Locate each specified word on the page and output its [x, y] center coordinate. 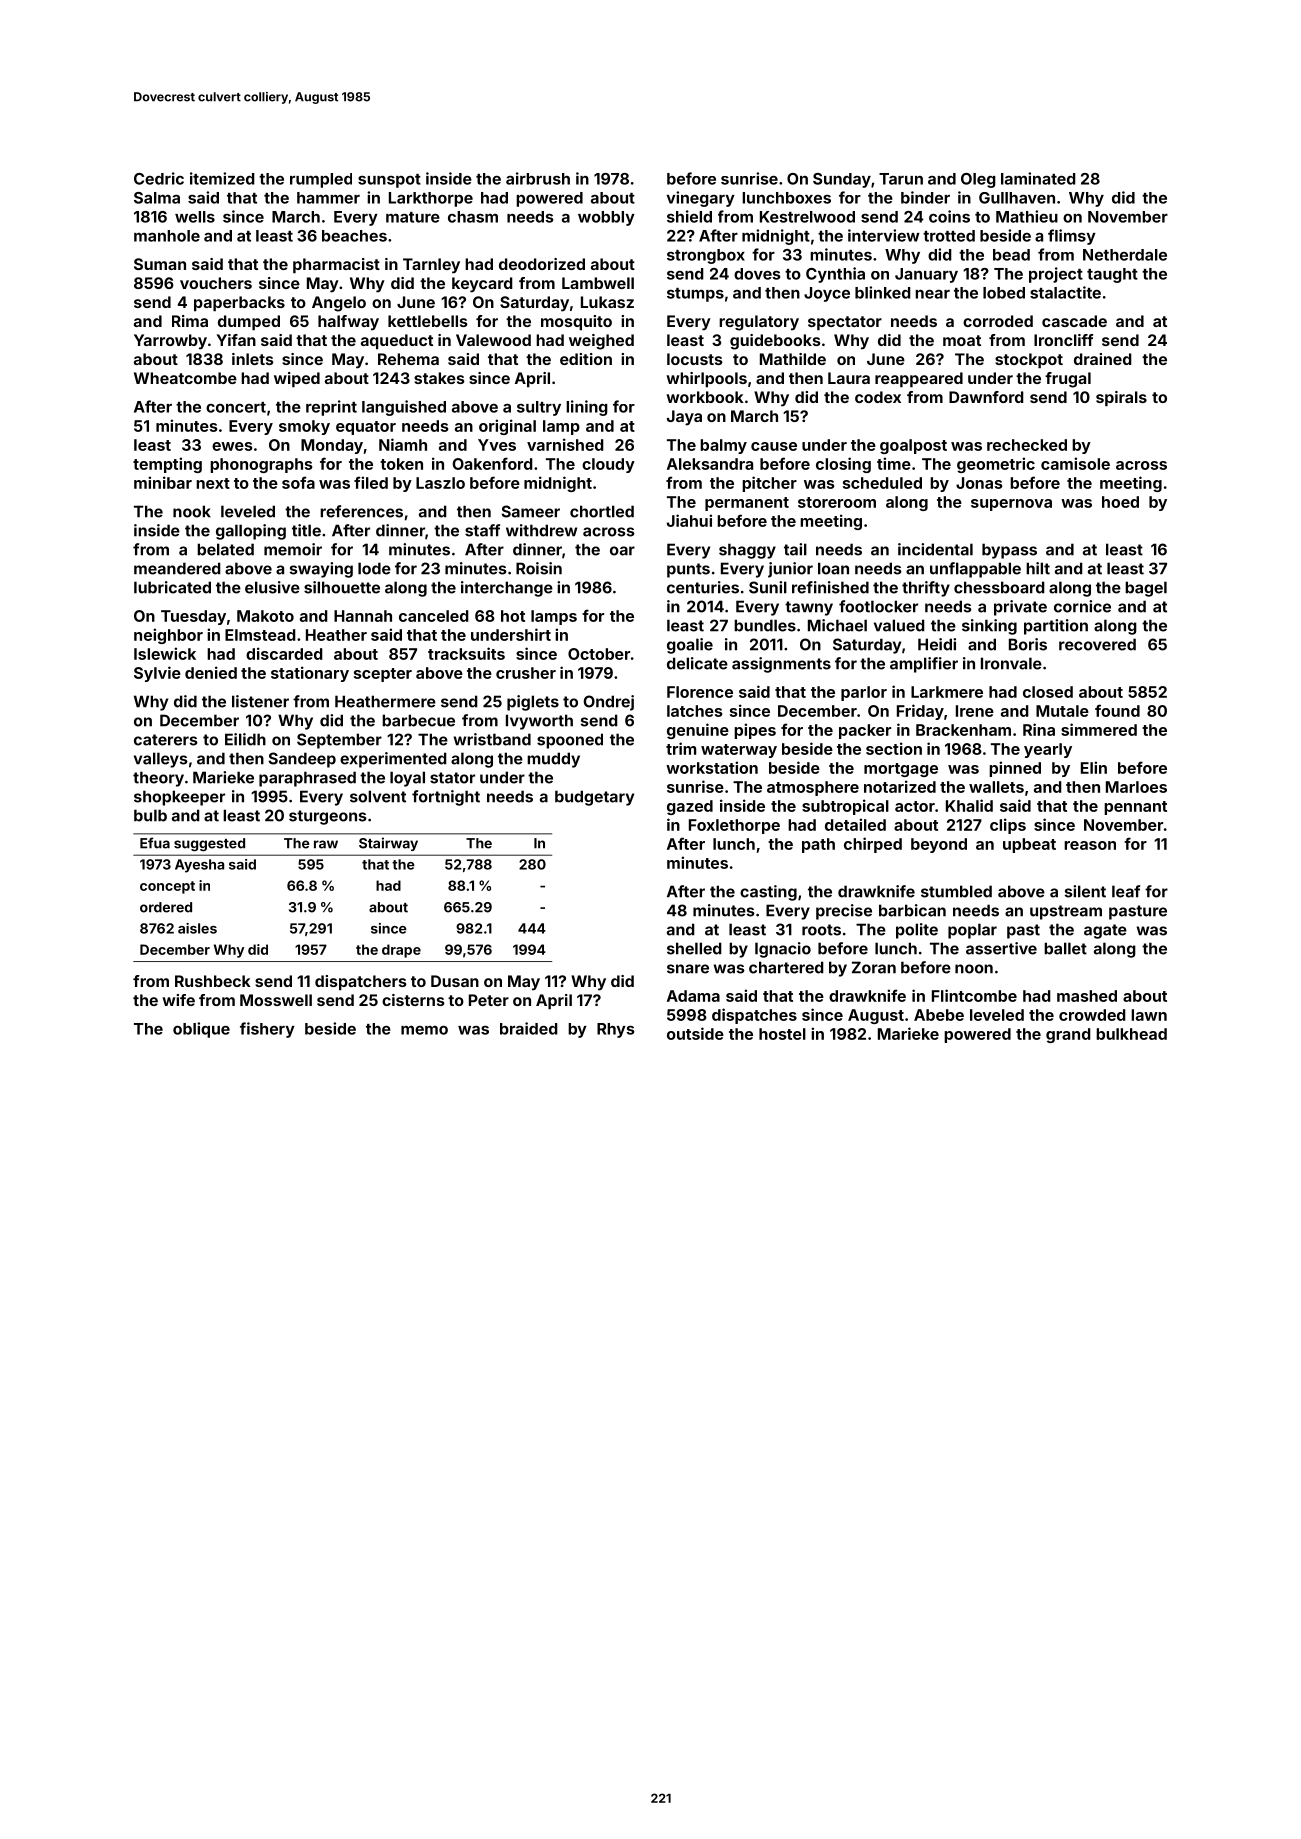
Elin [1094, 767]
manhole [167, 236]
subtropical [845, 807]
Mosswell [276, 1000]
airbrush [538, 178]
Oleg [978, 180]
